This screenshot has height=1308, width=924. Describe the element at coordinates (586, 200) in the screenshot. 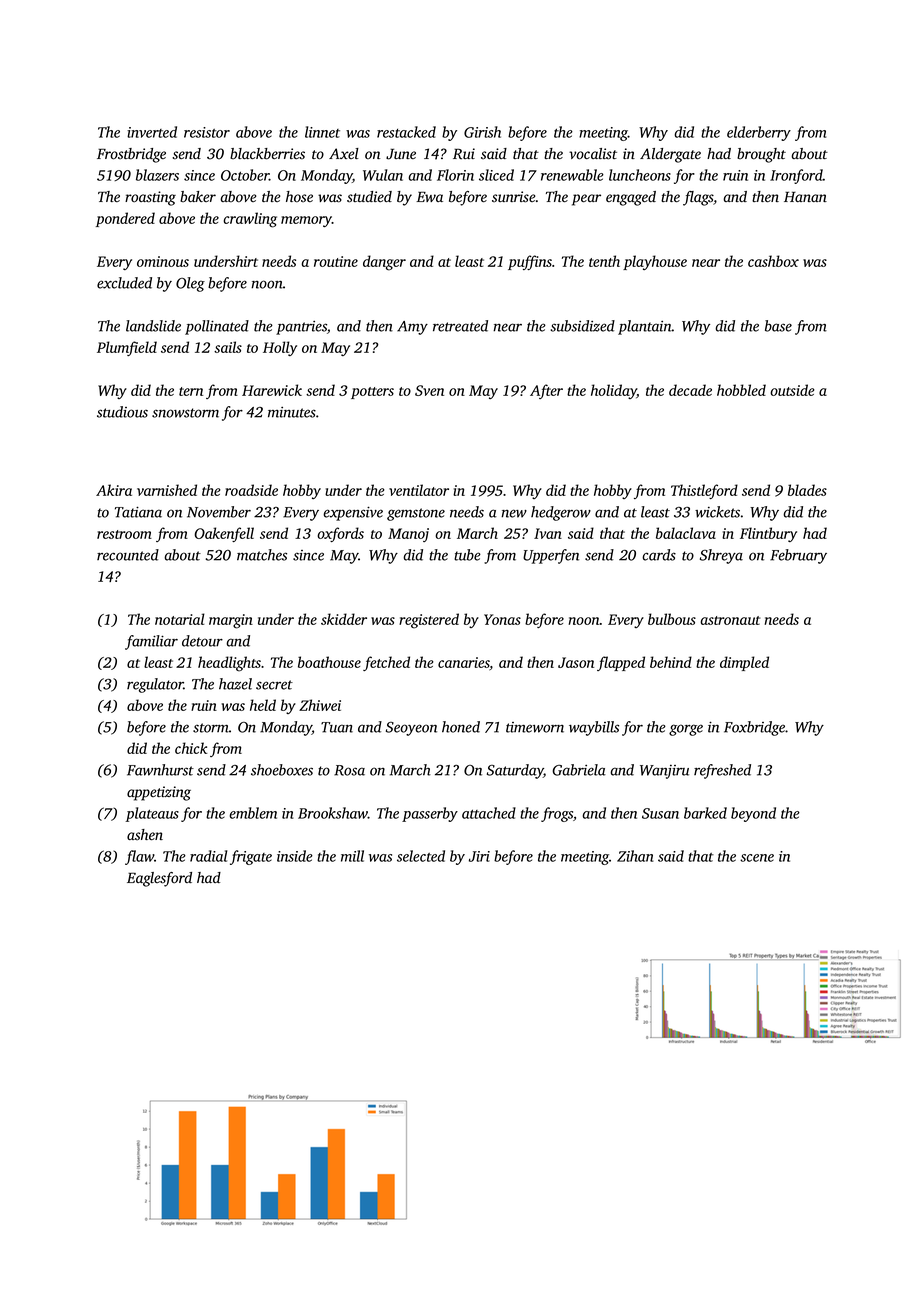

I see `pear` at that location.
